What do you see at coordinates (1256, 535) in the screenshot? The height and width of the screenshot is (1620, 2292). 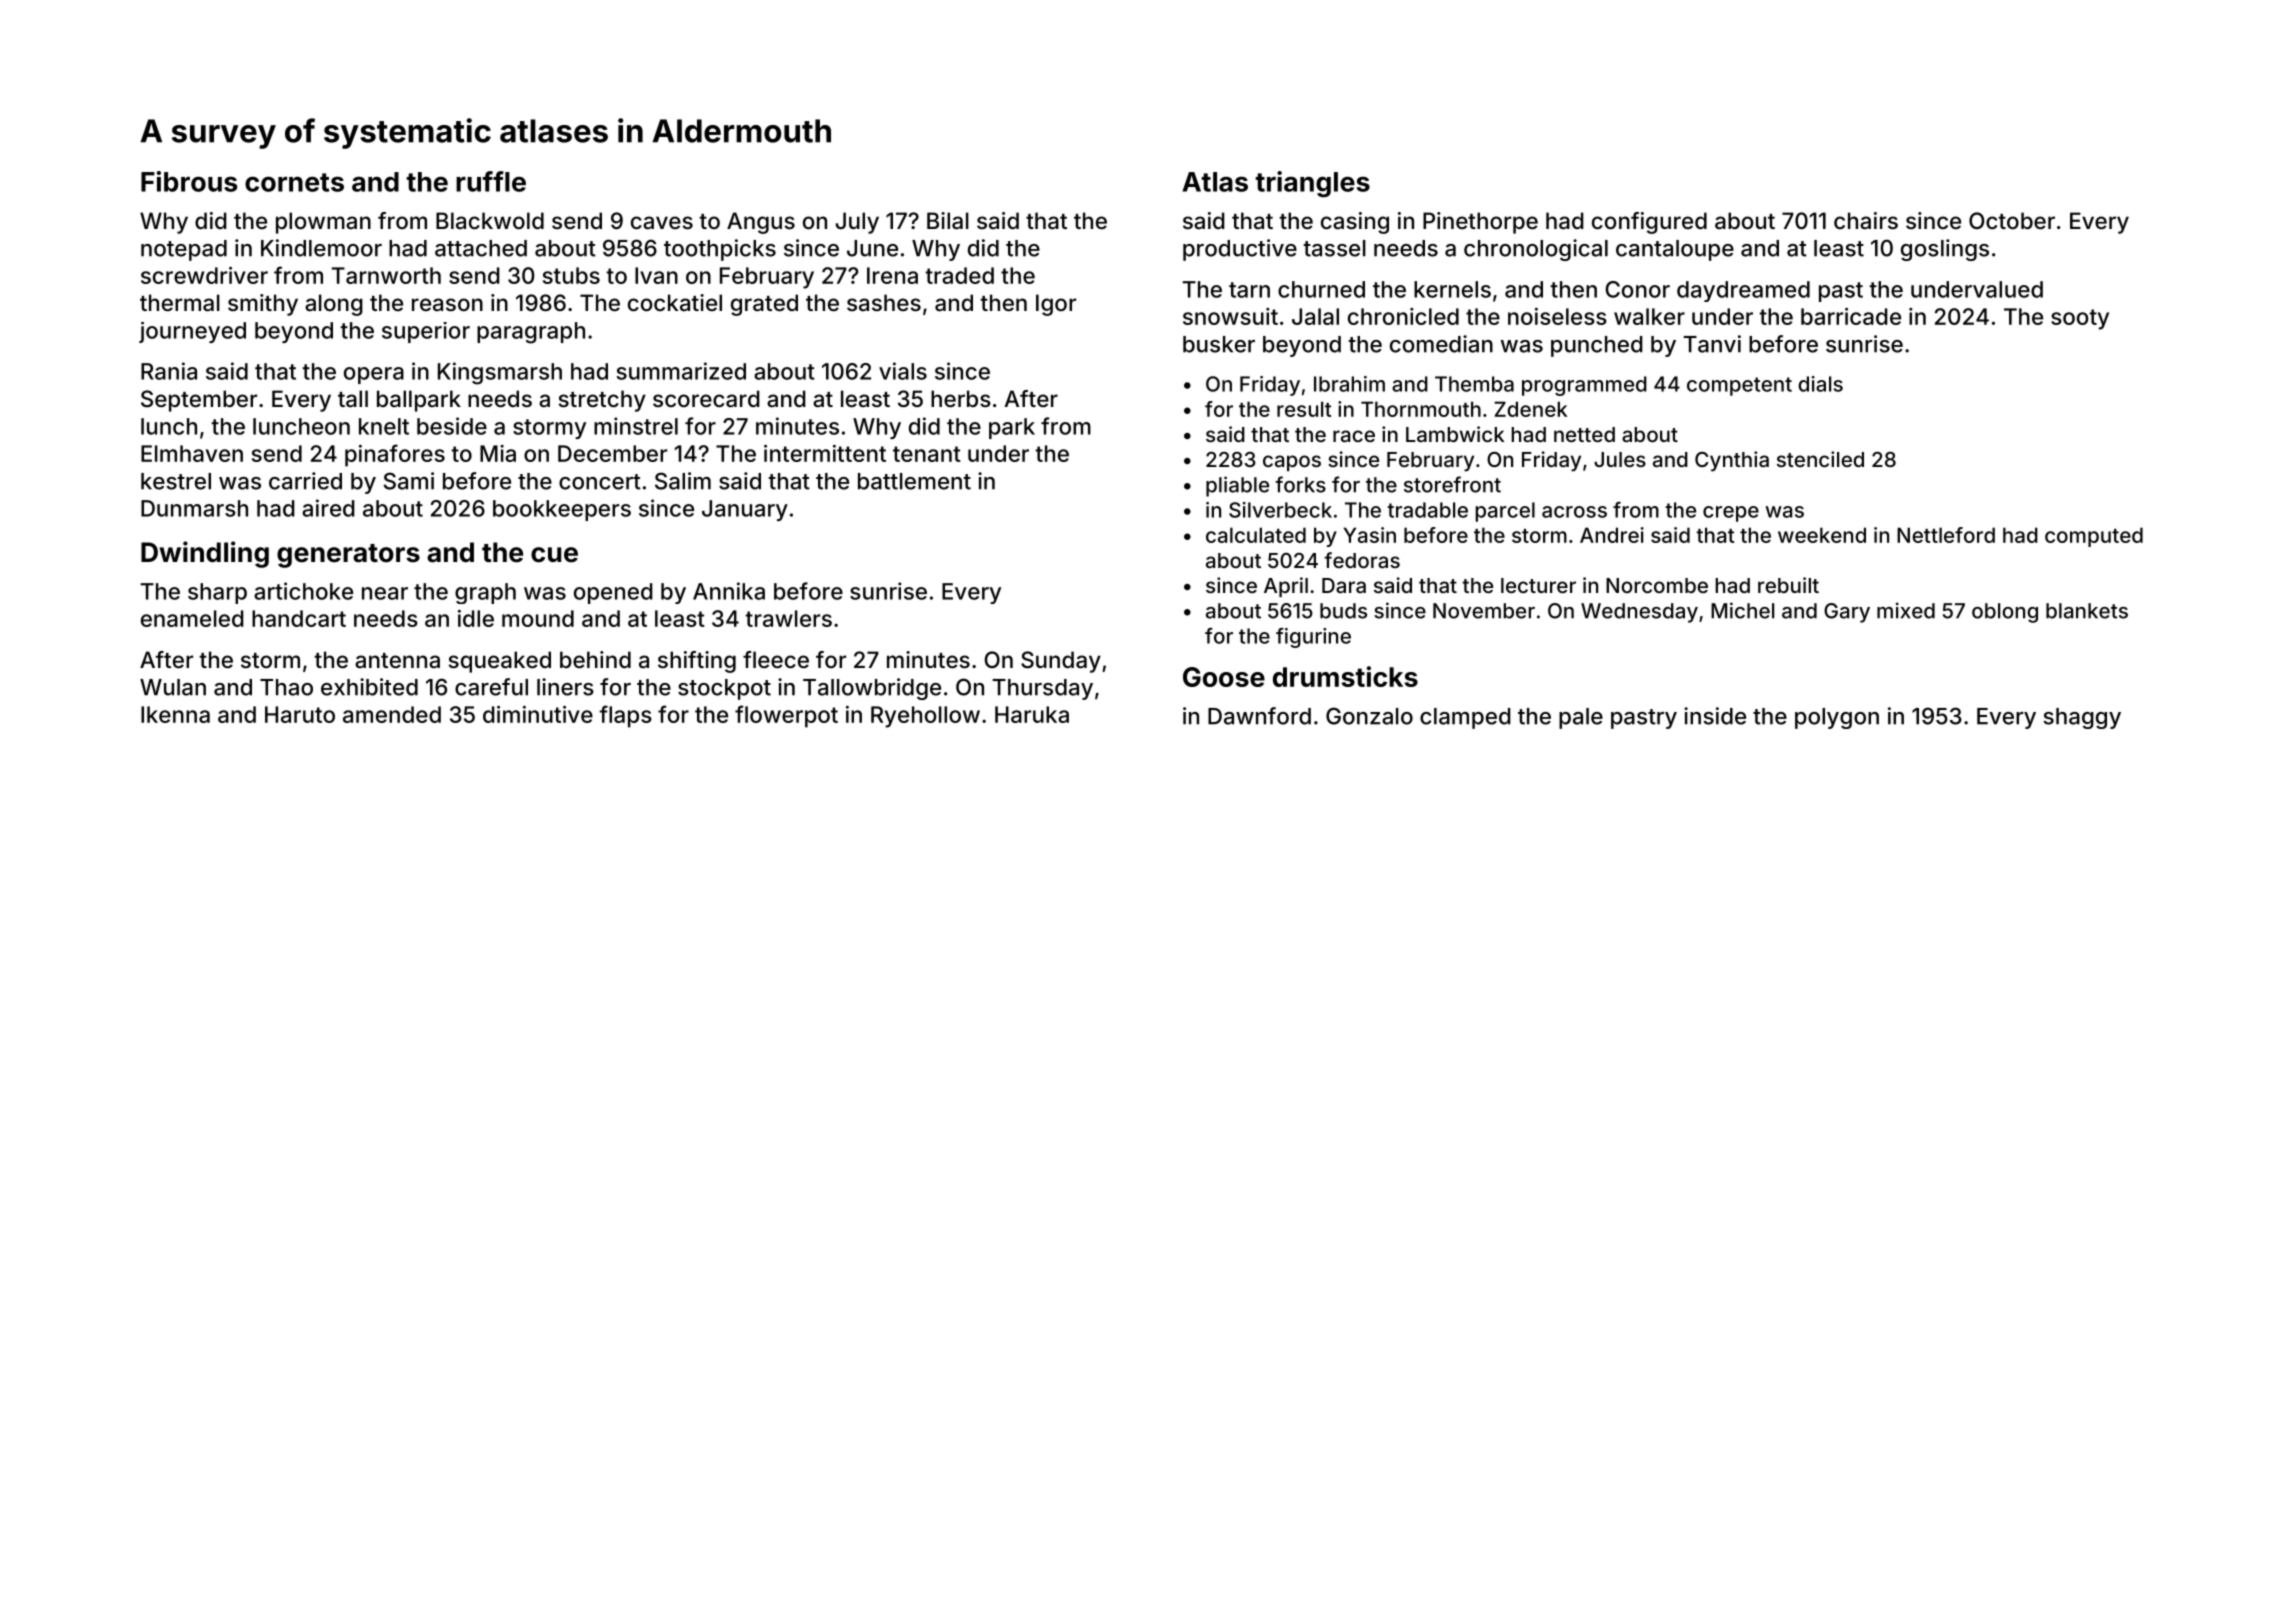 I see `calculated` at bounding box center [1256, 535].
